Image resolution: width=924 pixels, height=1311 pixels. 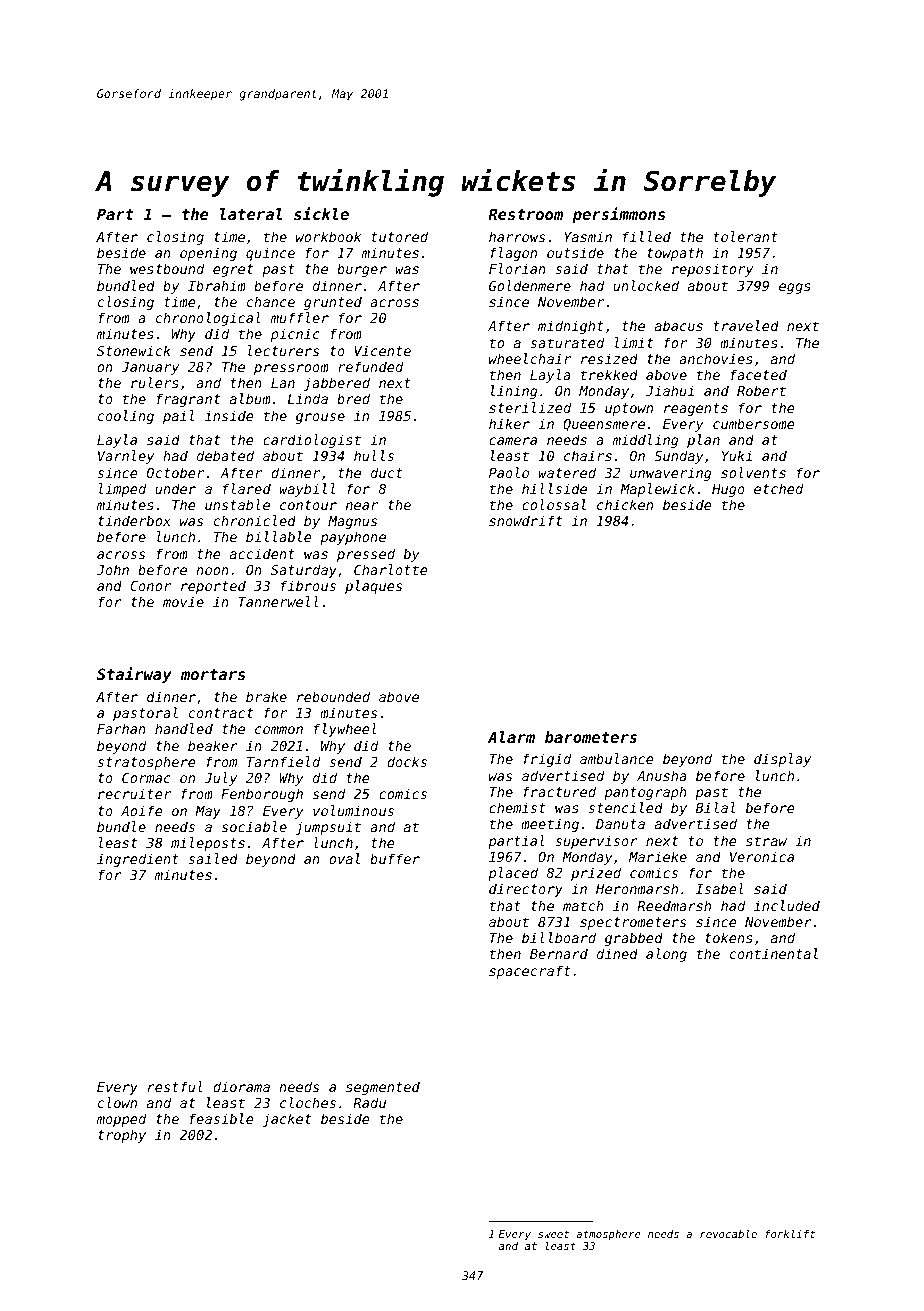 I want to click on Varnley, so click(x=126, y=457).
